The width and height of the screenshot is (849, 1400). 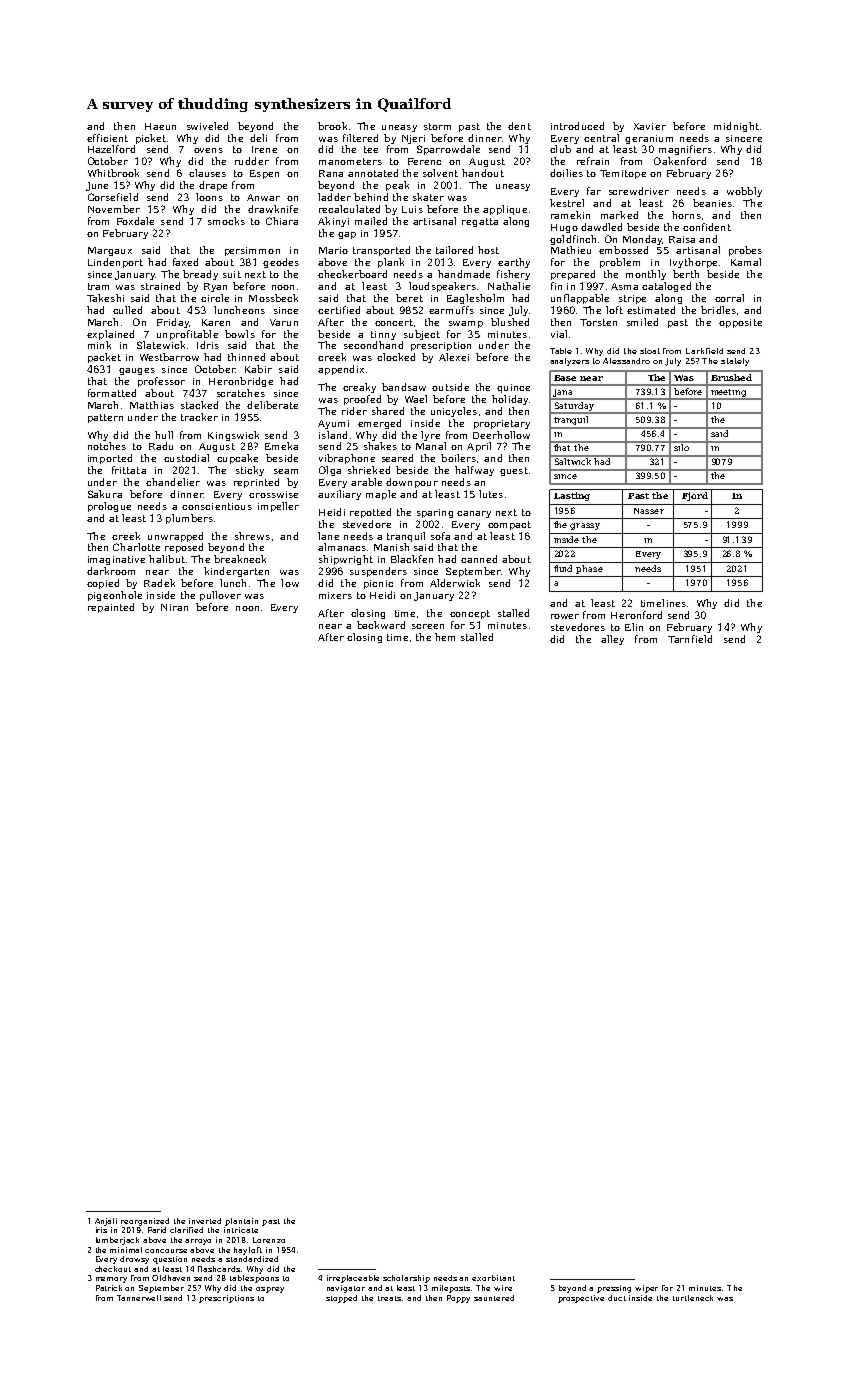 What do you see at coordinates (474, 514) in the screenshot?
I see `canary` at bounding box center [474, 514].
